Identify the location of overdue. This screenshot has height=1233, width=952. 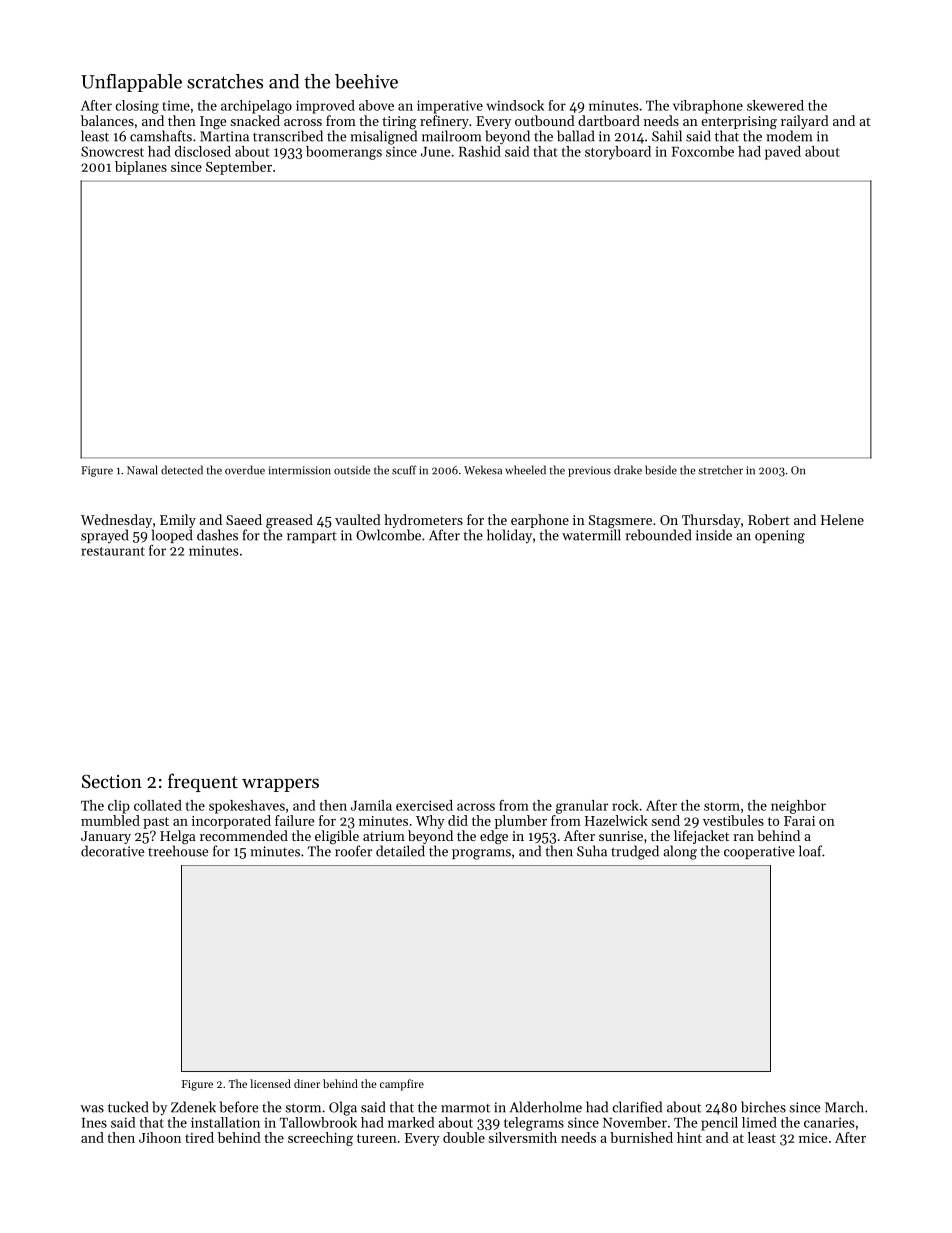
(245, 470).
